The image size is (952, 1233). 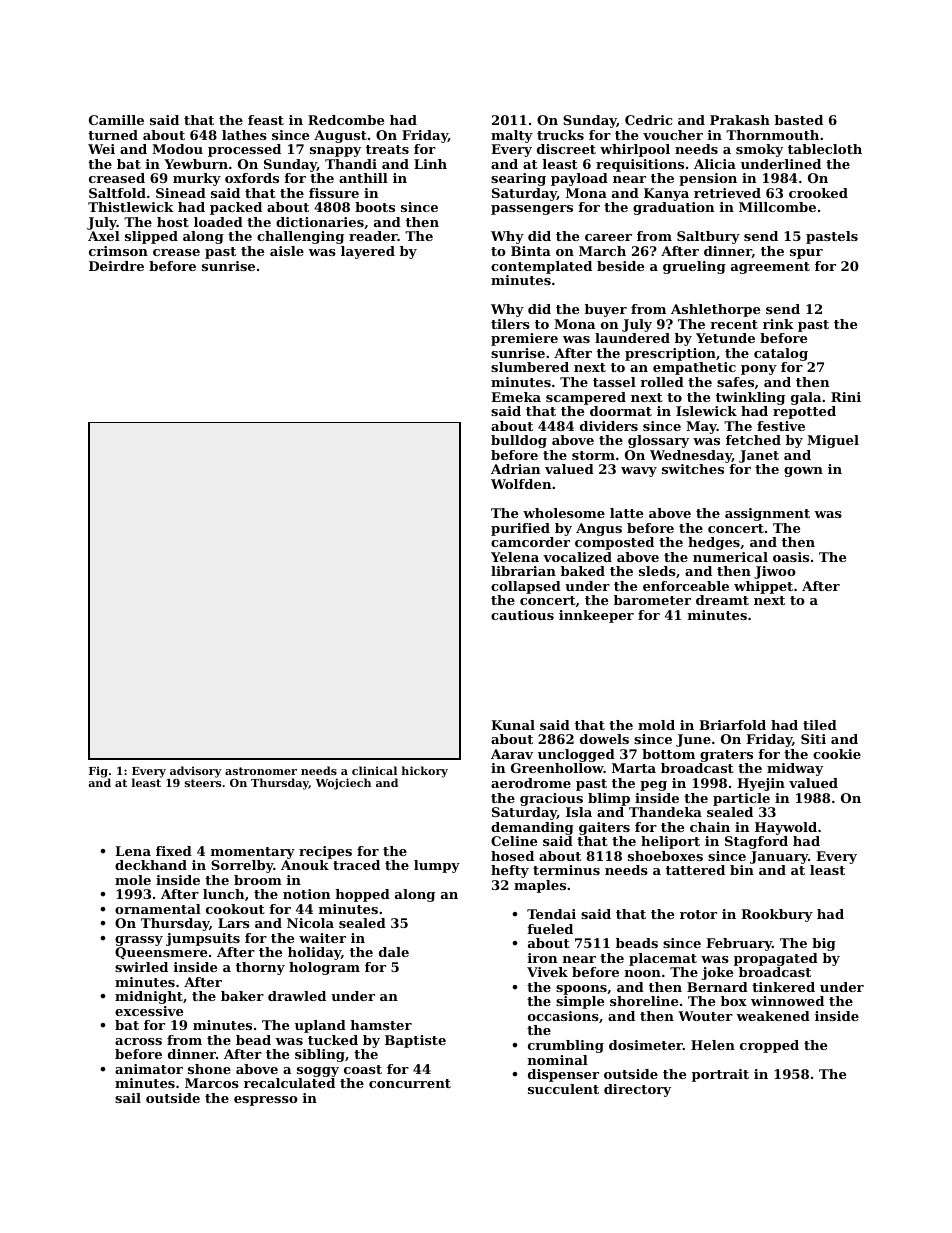 I want to click on Yewburn, so click(x=196, y=164).
